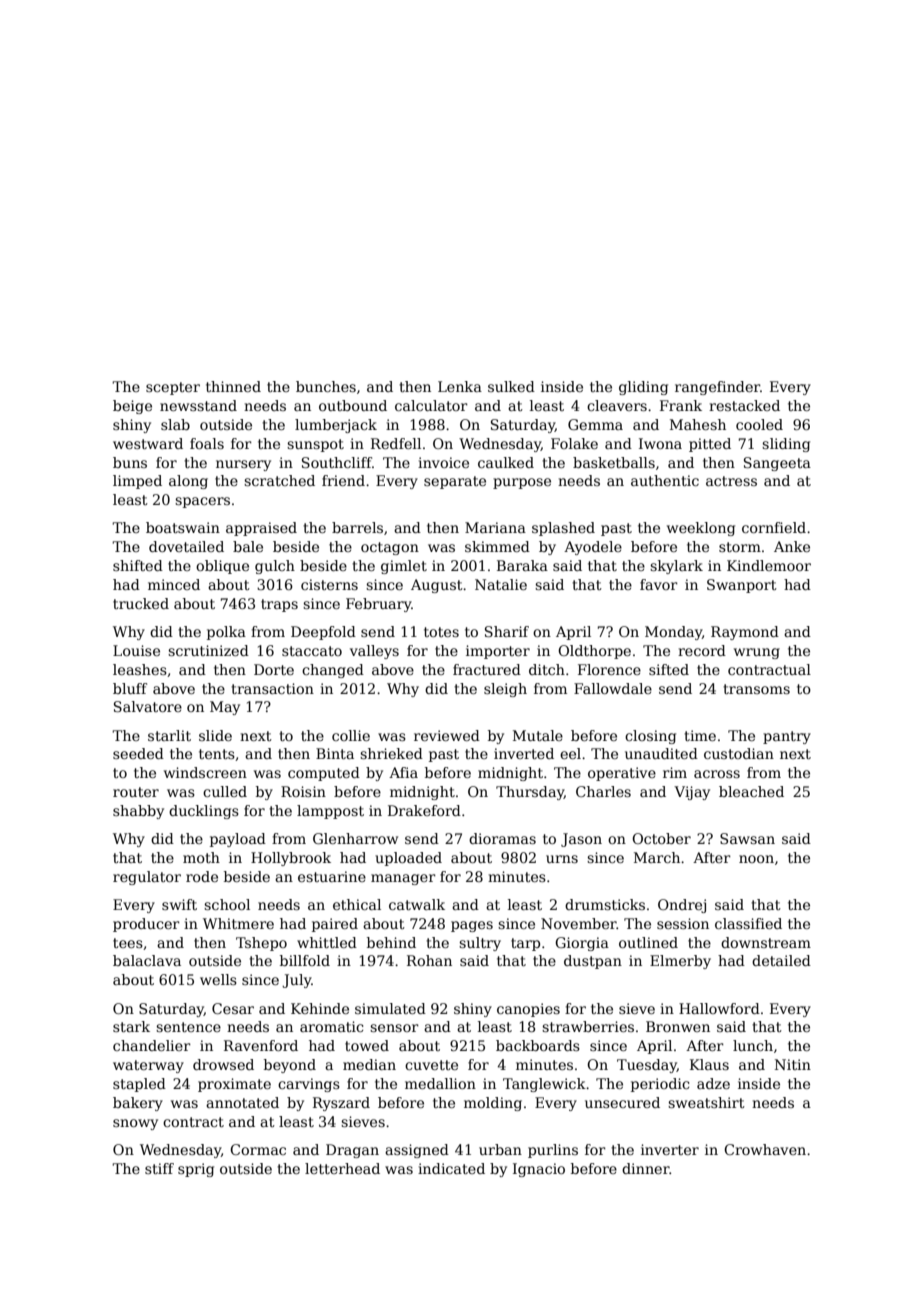 This page has width=924, height=1308. Describe the element at coordinates (511, 386) in the page. I see `sulked` at that location.
